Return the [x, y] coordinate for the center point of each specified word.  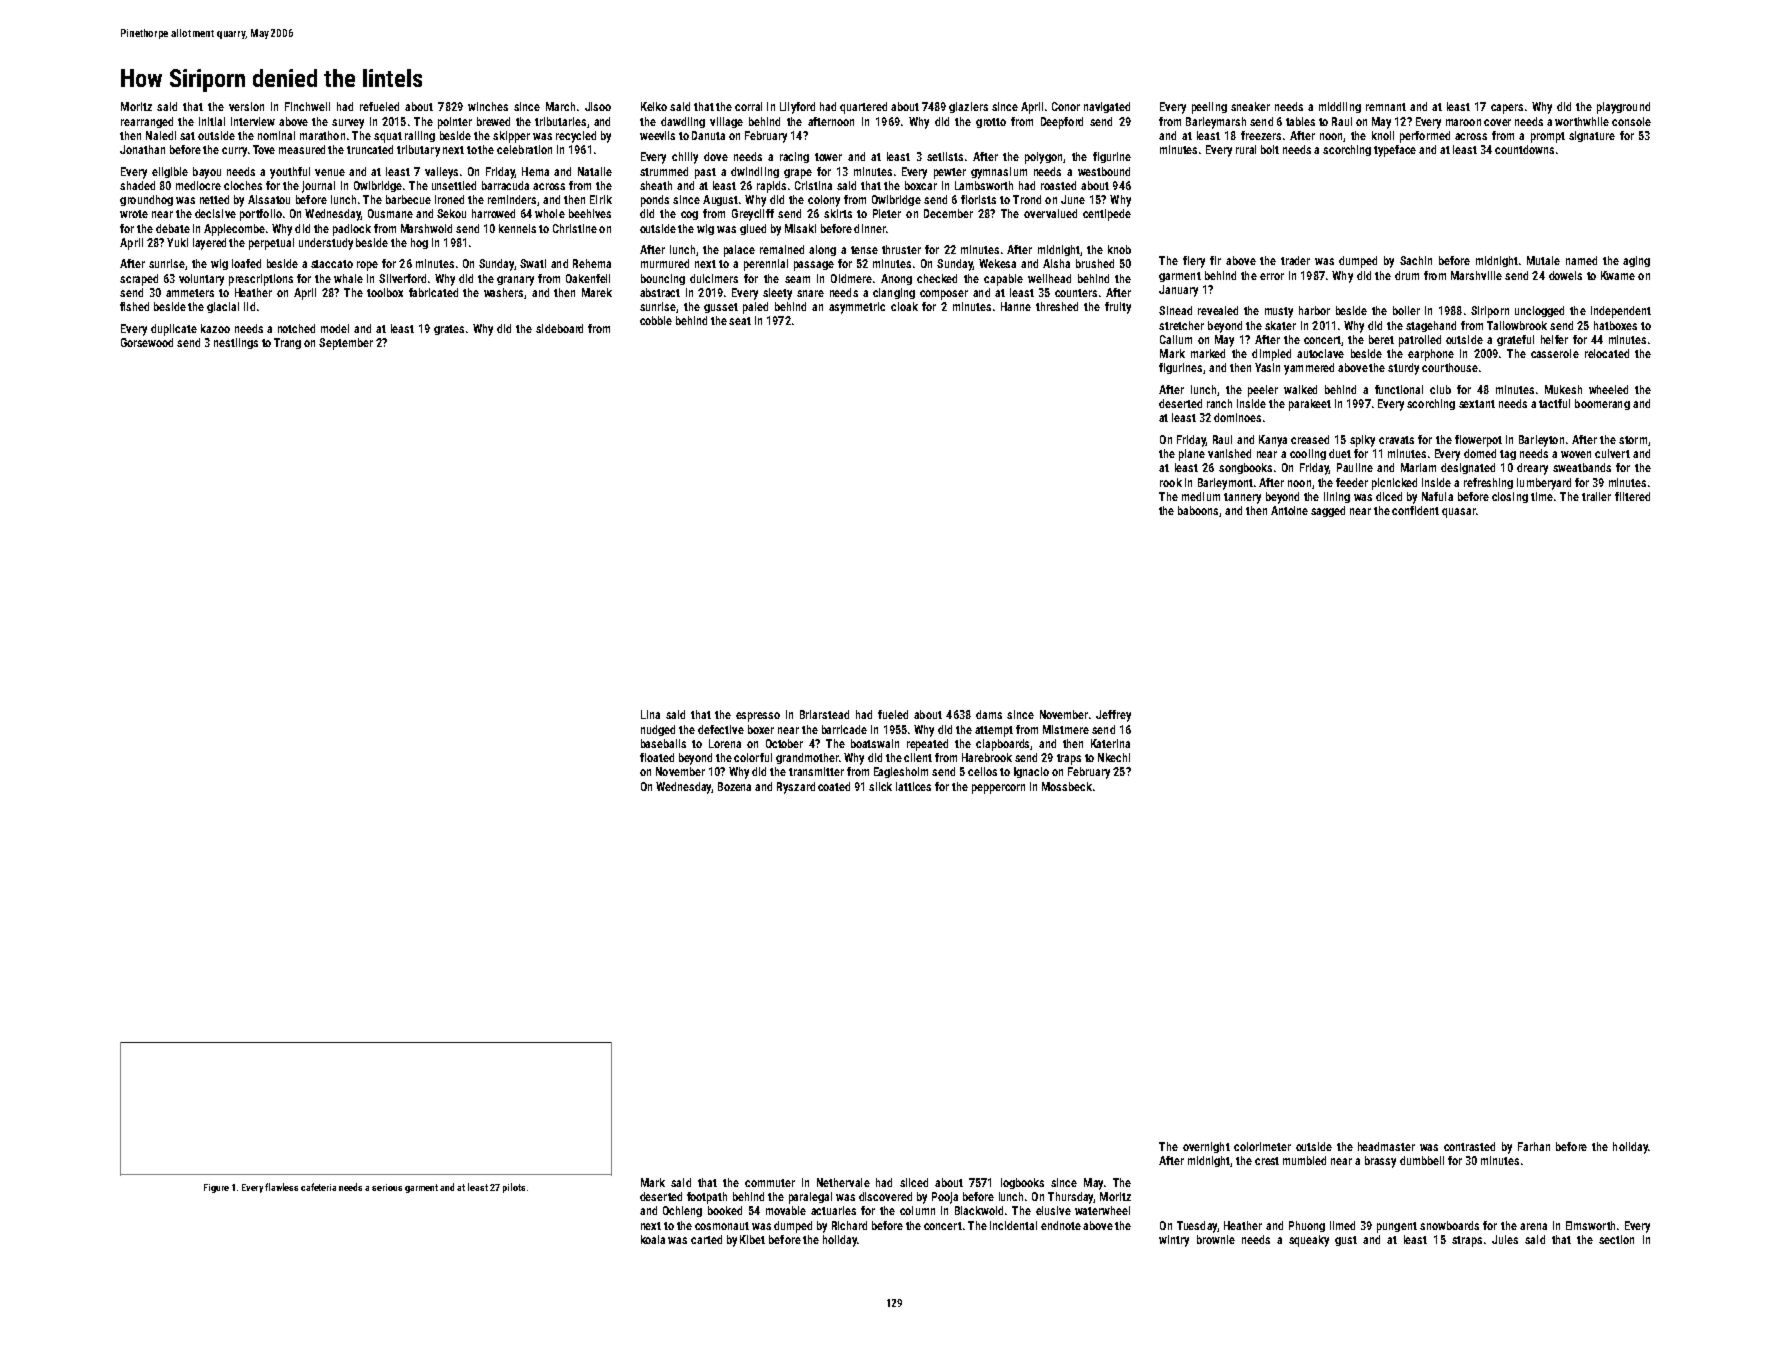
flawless [281, 1187]
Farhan [1534, 1146]
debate [173, 228]
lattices [913, 786]
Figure [216, 1188]
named [1581, 260]
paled [755, 308]
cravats [1396, 440]
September [346, 344]
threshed [1057, 306]
